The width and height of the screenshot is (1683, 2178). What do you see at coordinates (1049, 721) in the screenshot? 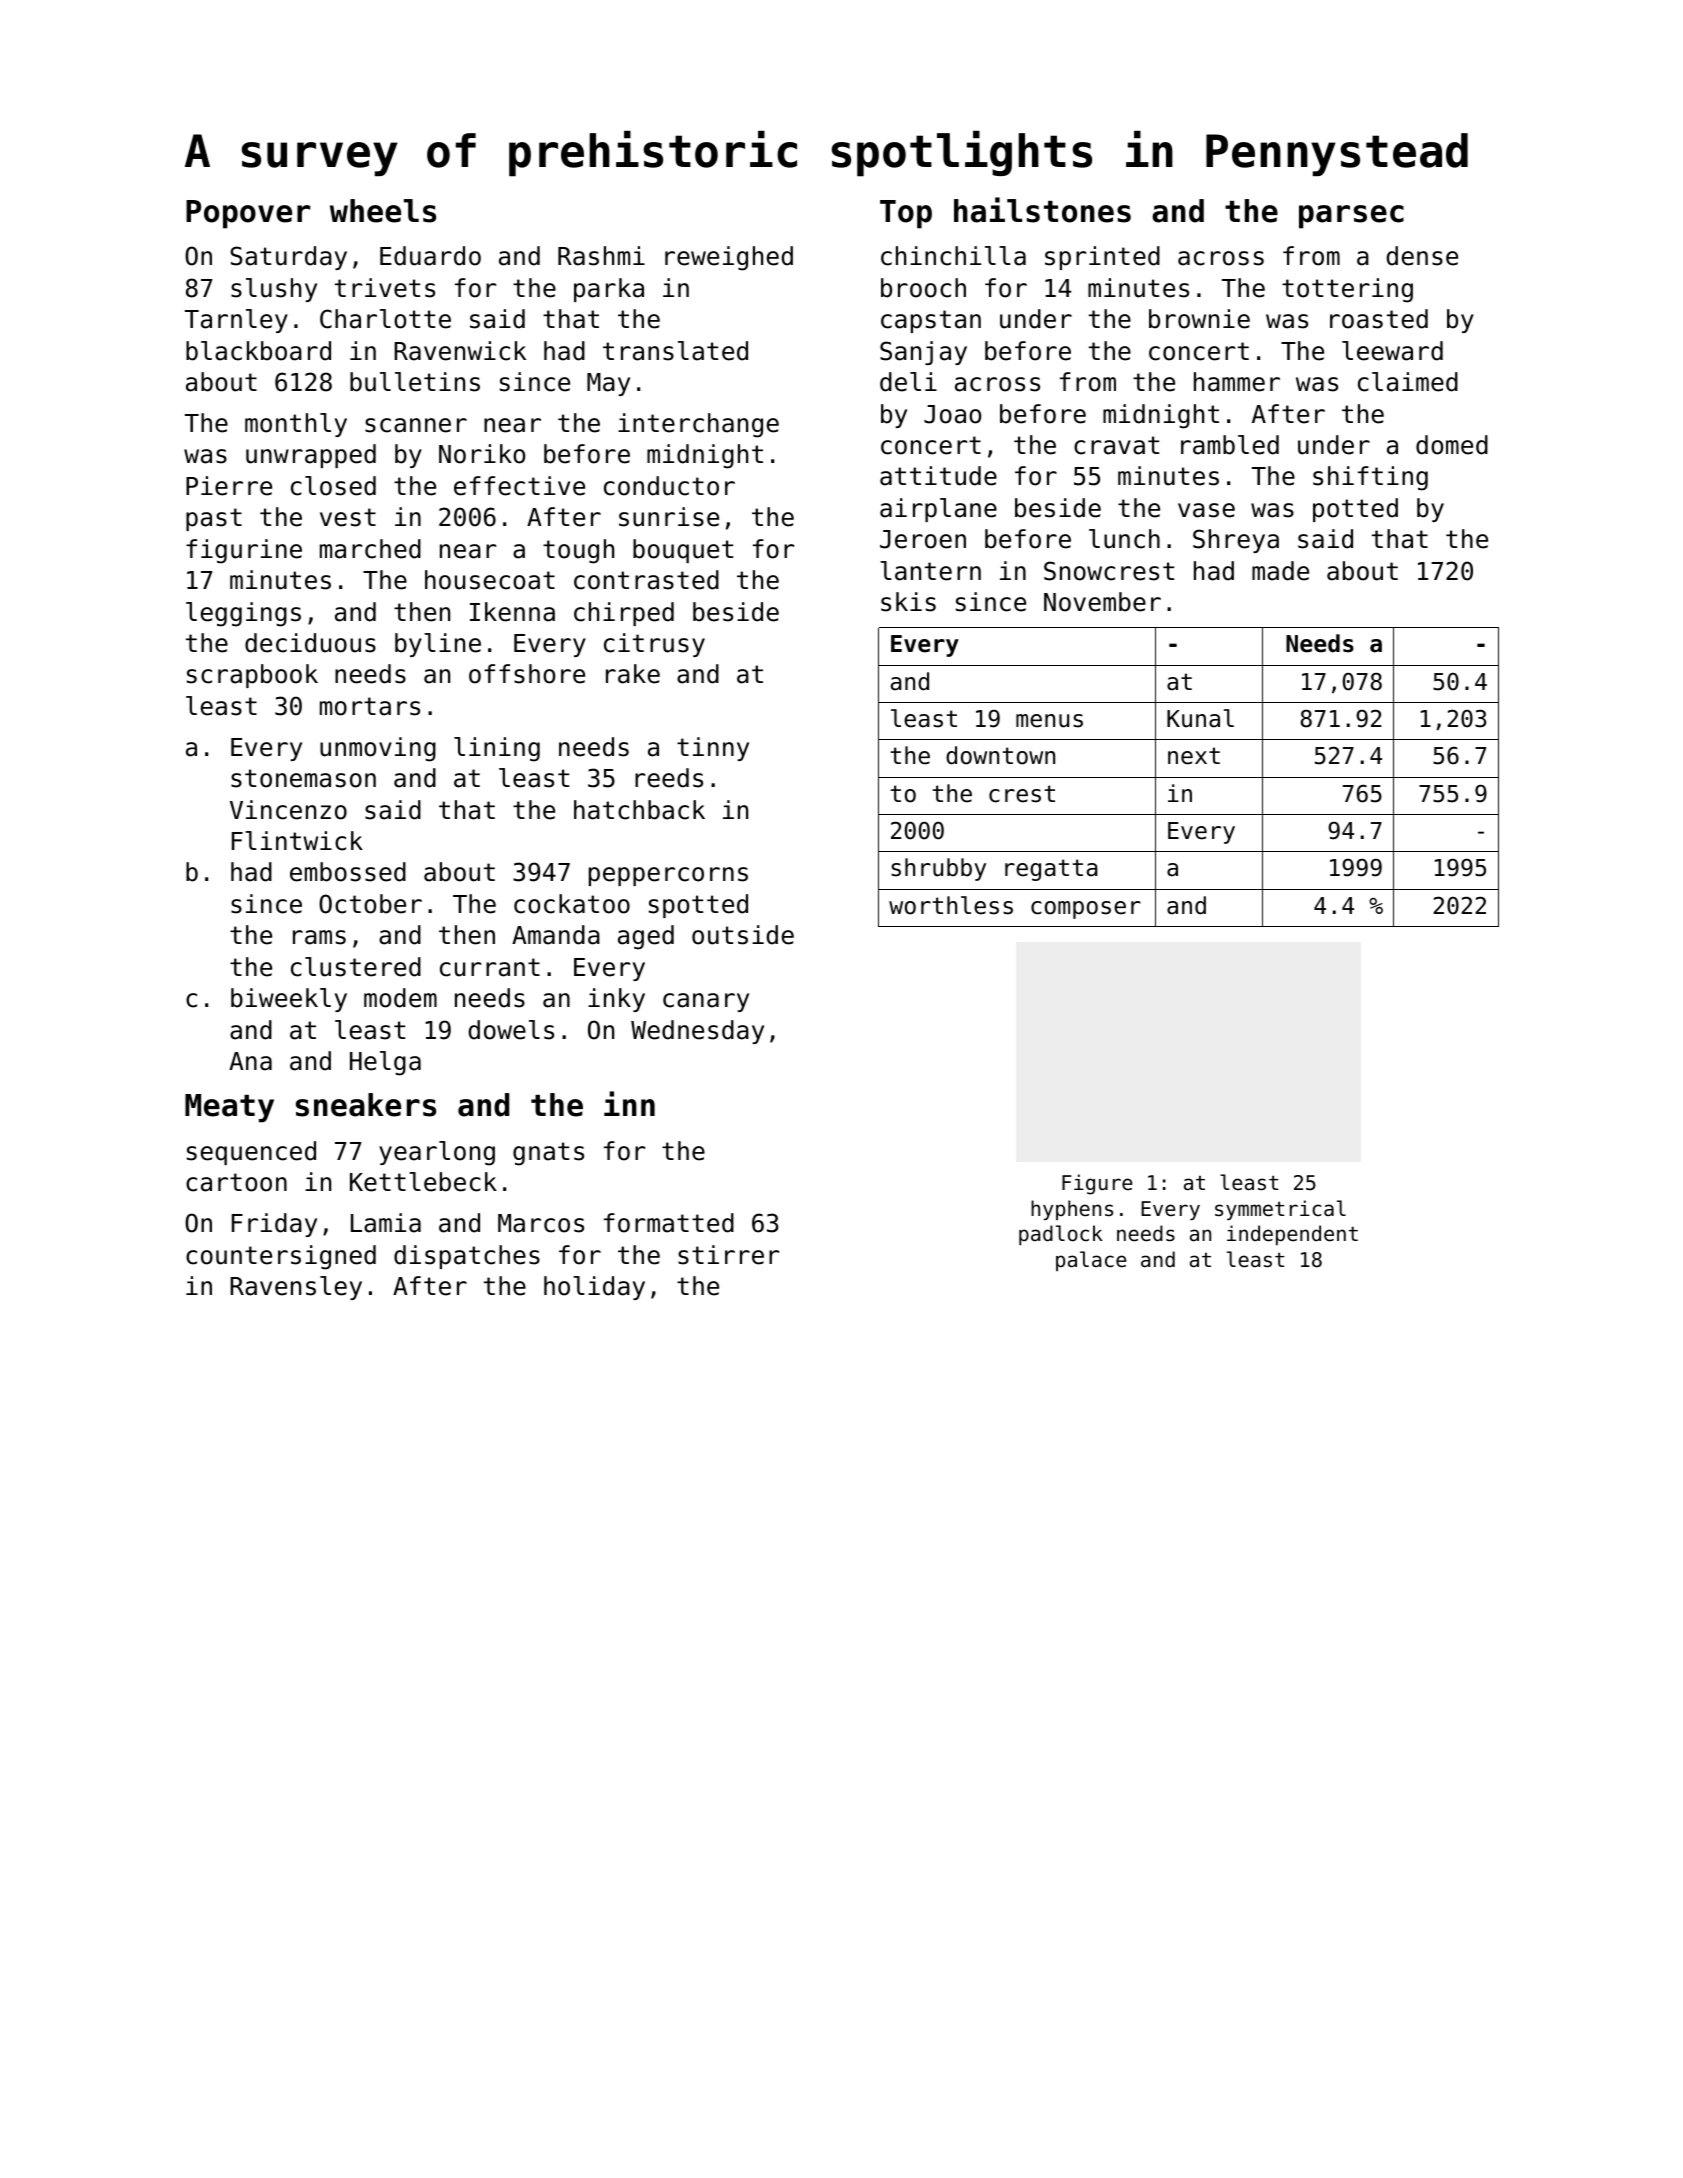
I see `menus` at bounding box center [1049, 721].
